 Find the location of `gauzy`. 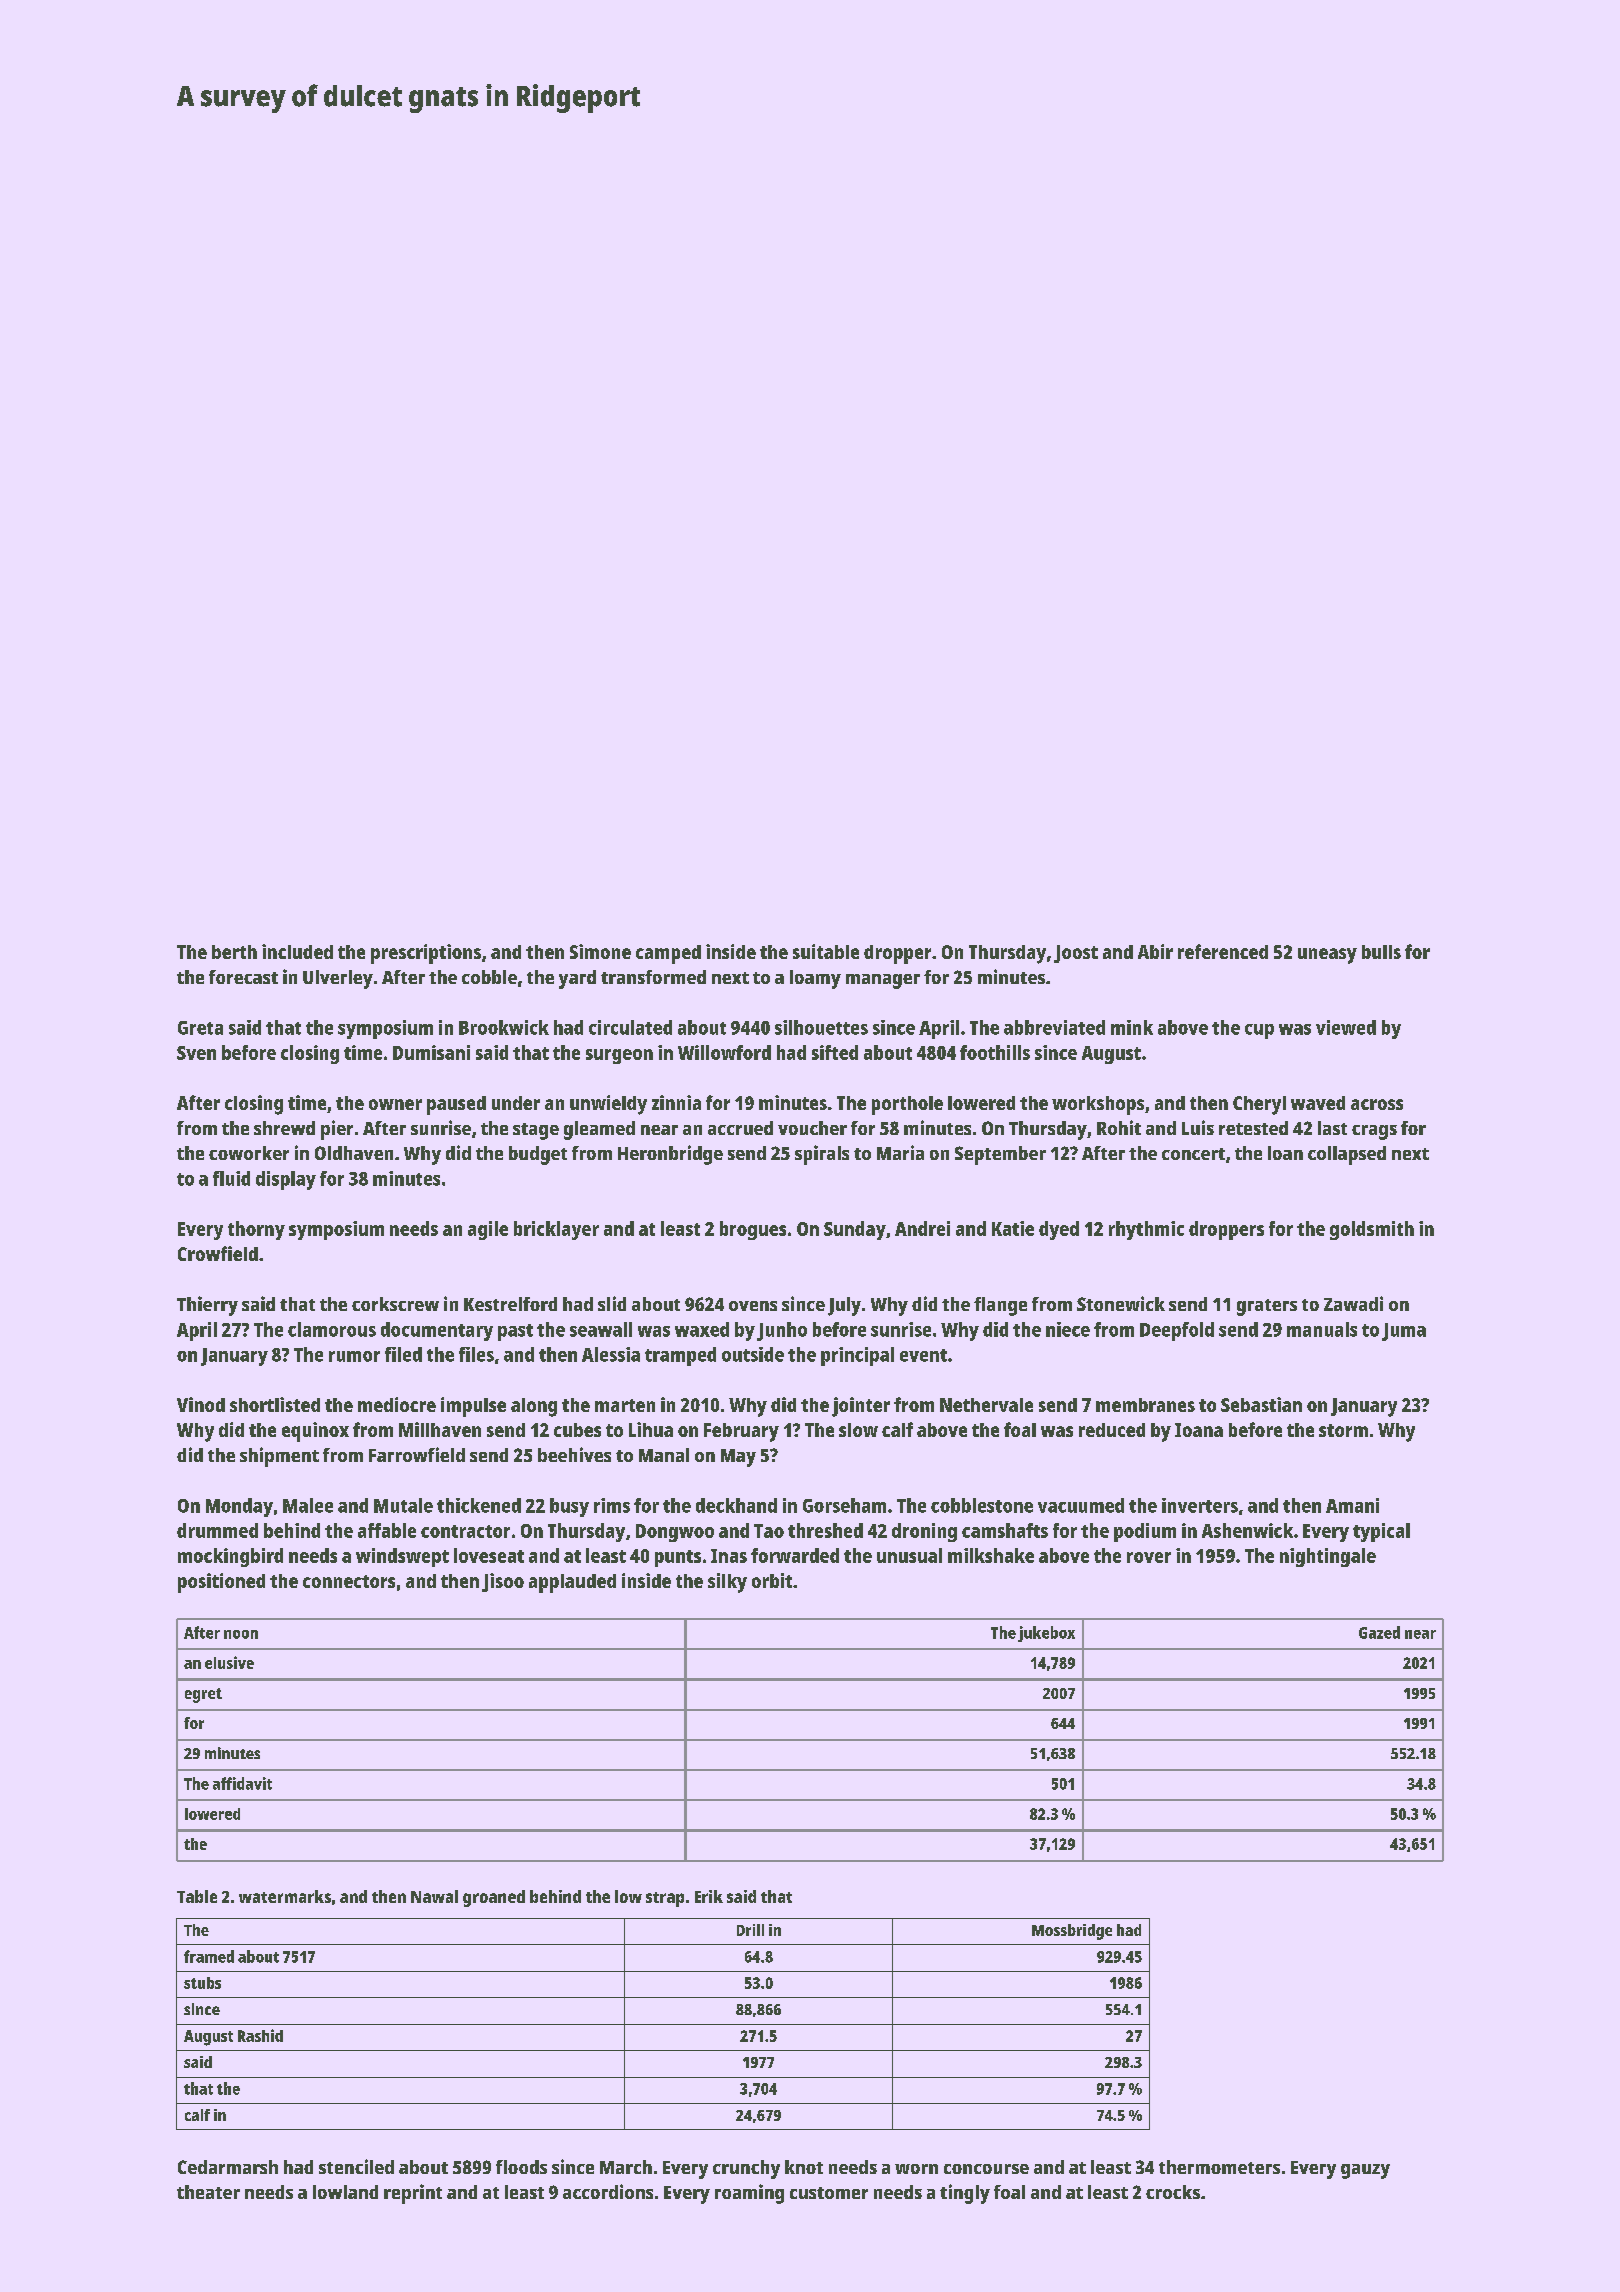

gauzy is located at coordinates (1365, 2171).
